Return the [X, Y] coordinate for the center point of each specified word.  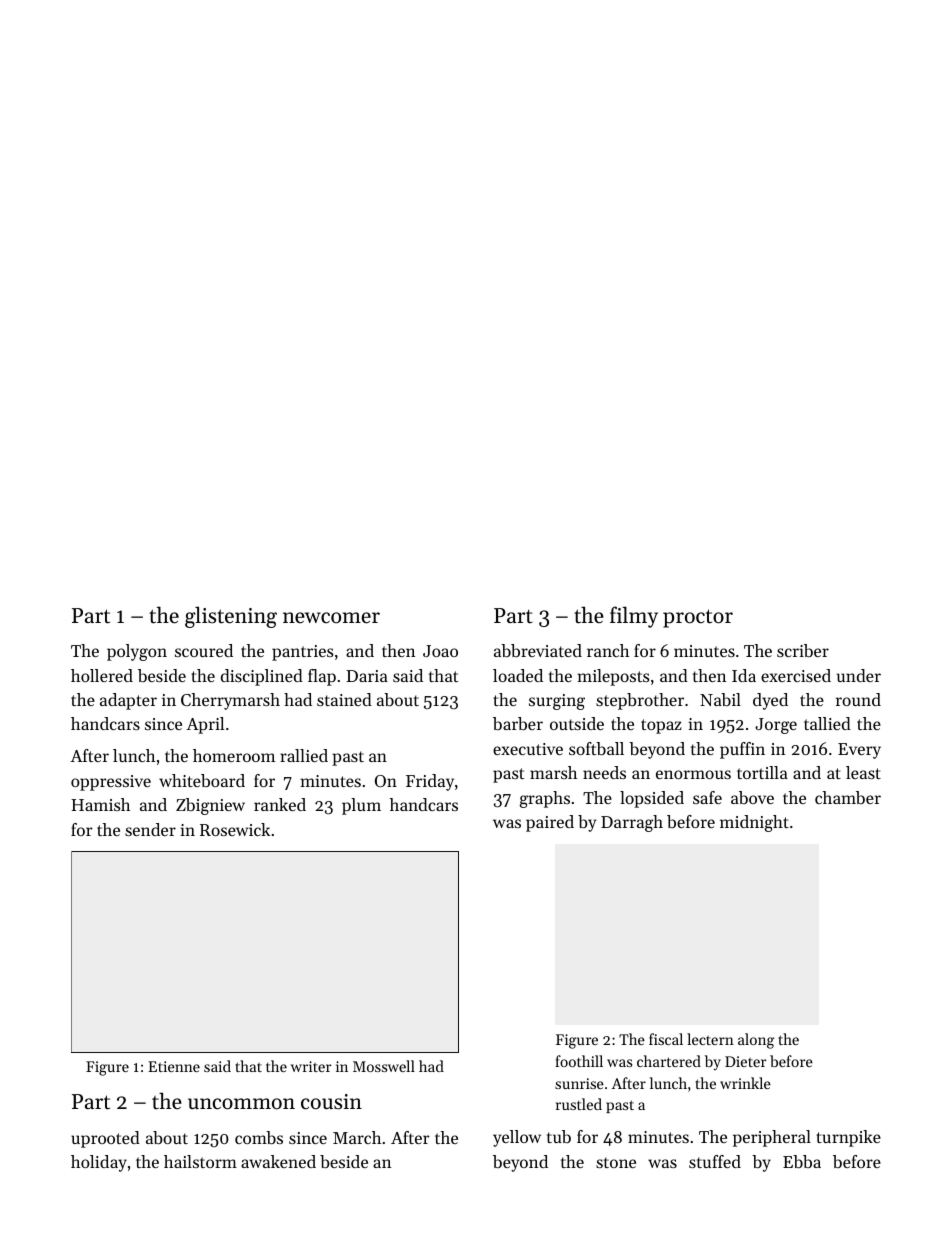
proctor [698, 618]
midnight [754, 823]
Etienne [174, 1066]
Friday [430, 782]
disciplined [262, 677]
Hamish [100, 804]
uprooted [105, 1139]
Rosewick [235, 829]
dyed [770, 701]
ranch [608, 650]
